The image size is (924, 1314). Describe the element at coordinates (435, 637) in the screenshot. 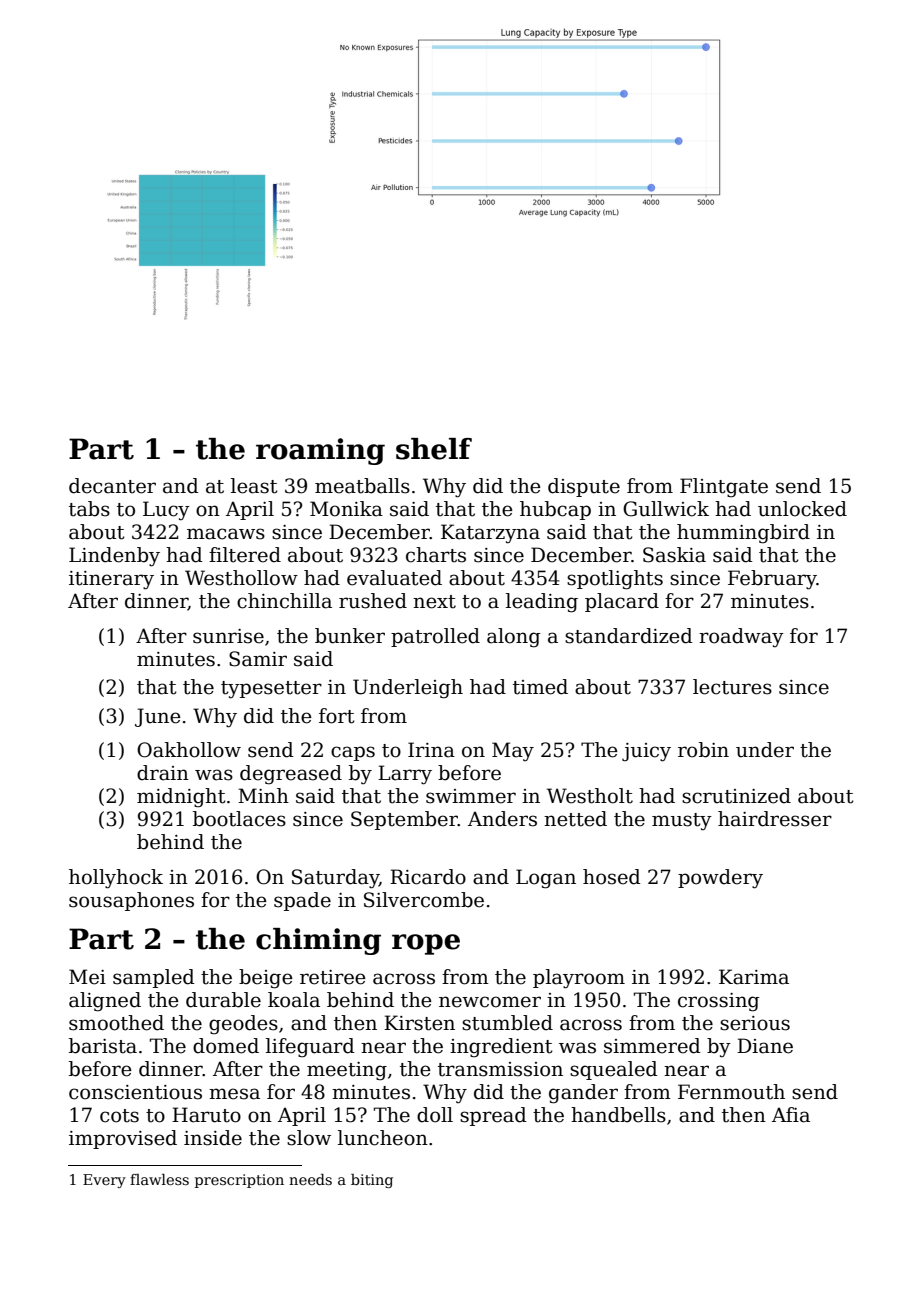

I see `patrolled` at that location.
